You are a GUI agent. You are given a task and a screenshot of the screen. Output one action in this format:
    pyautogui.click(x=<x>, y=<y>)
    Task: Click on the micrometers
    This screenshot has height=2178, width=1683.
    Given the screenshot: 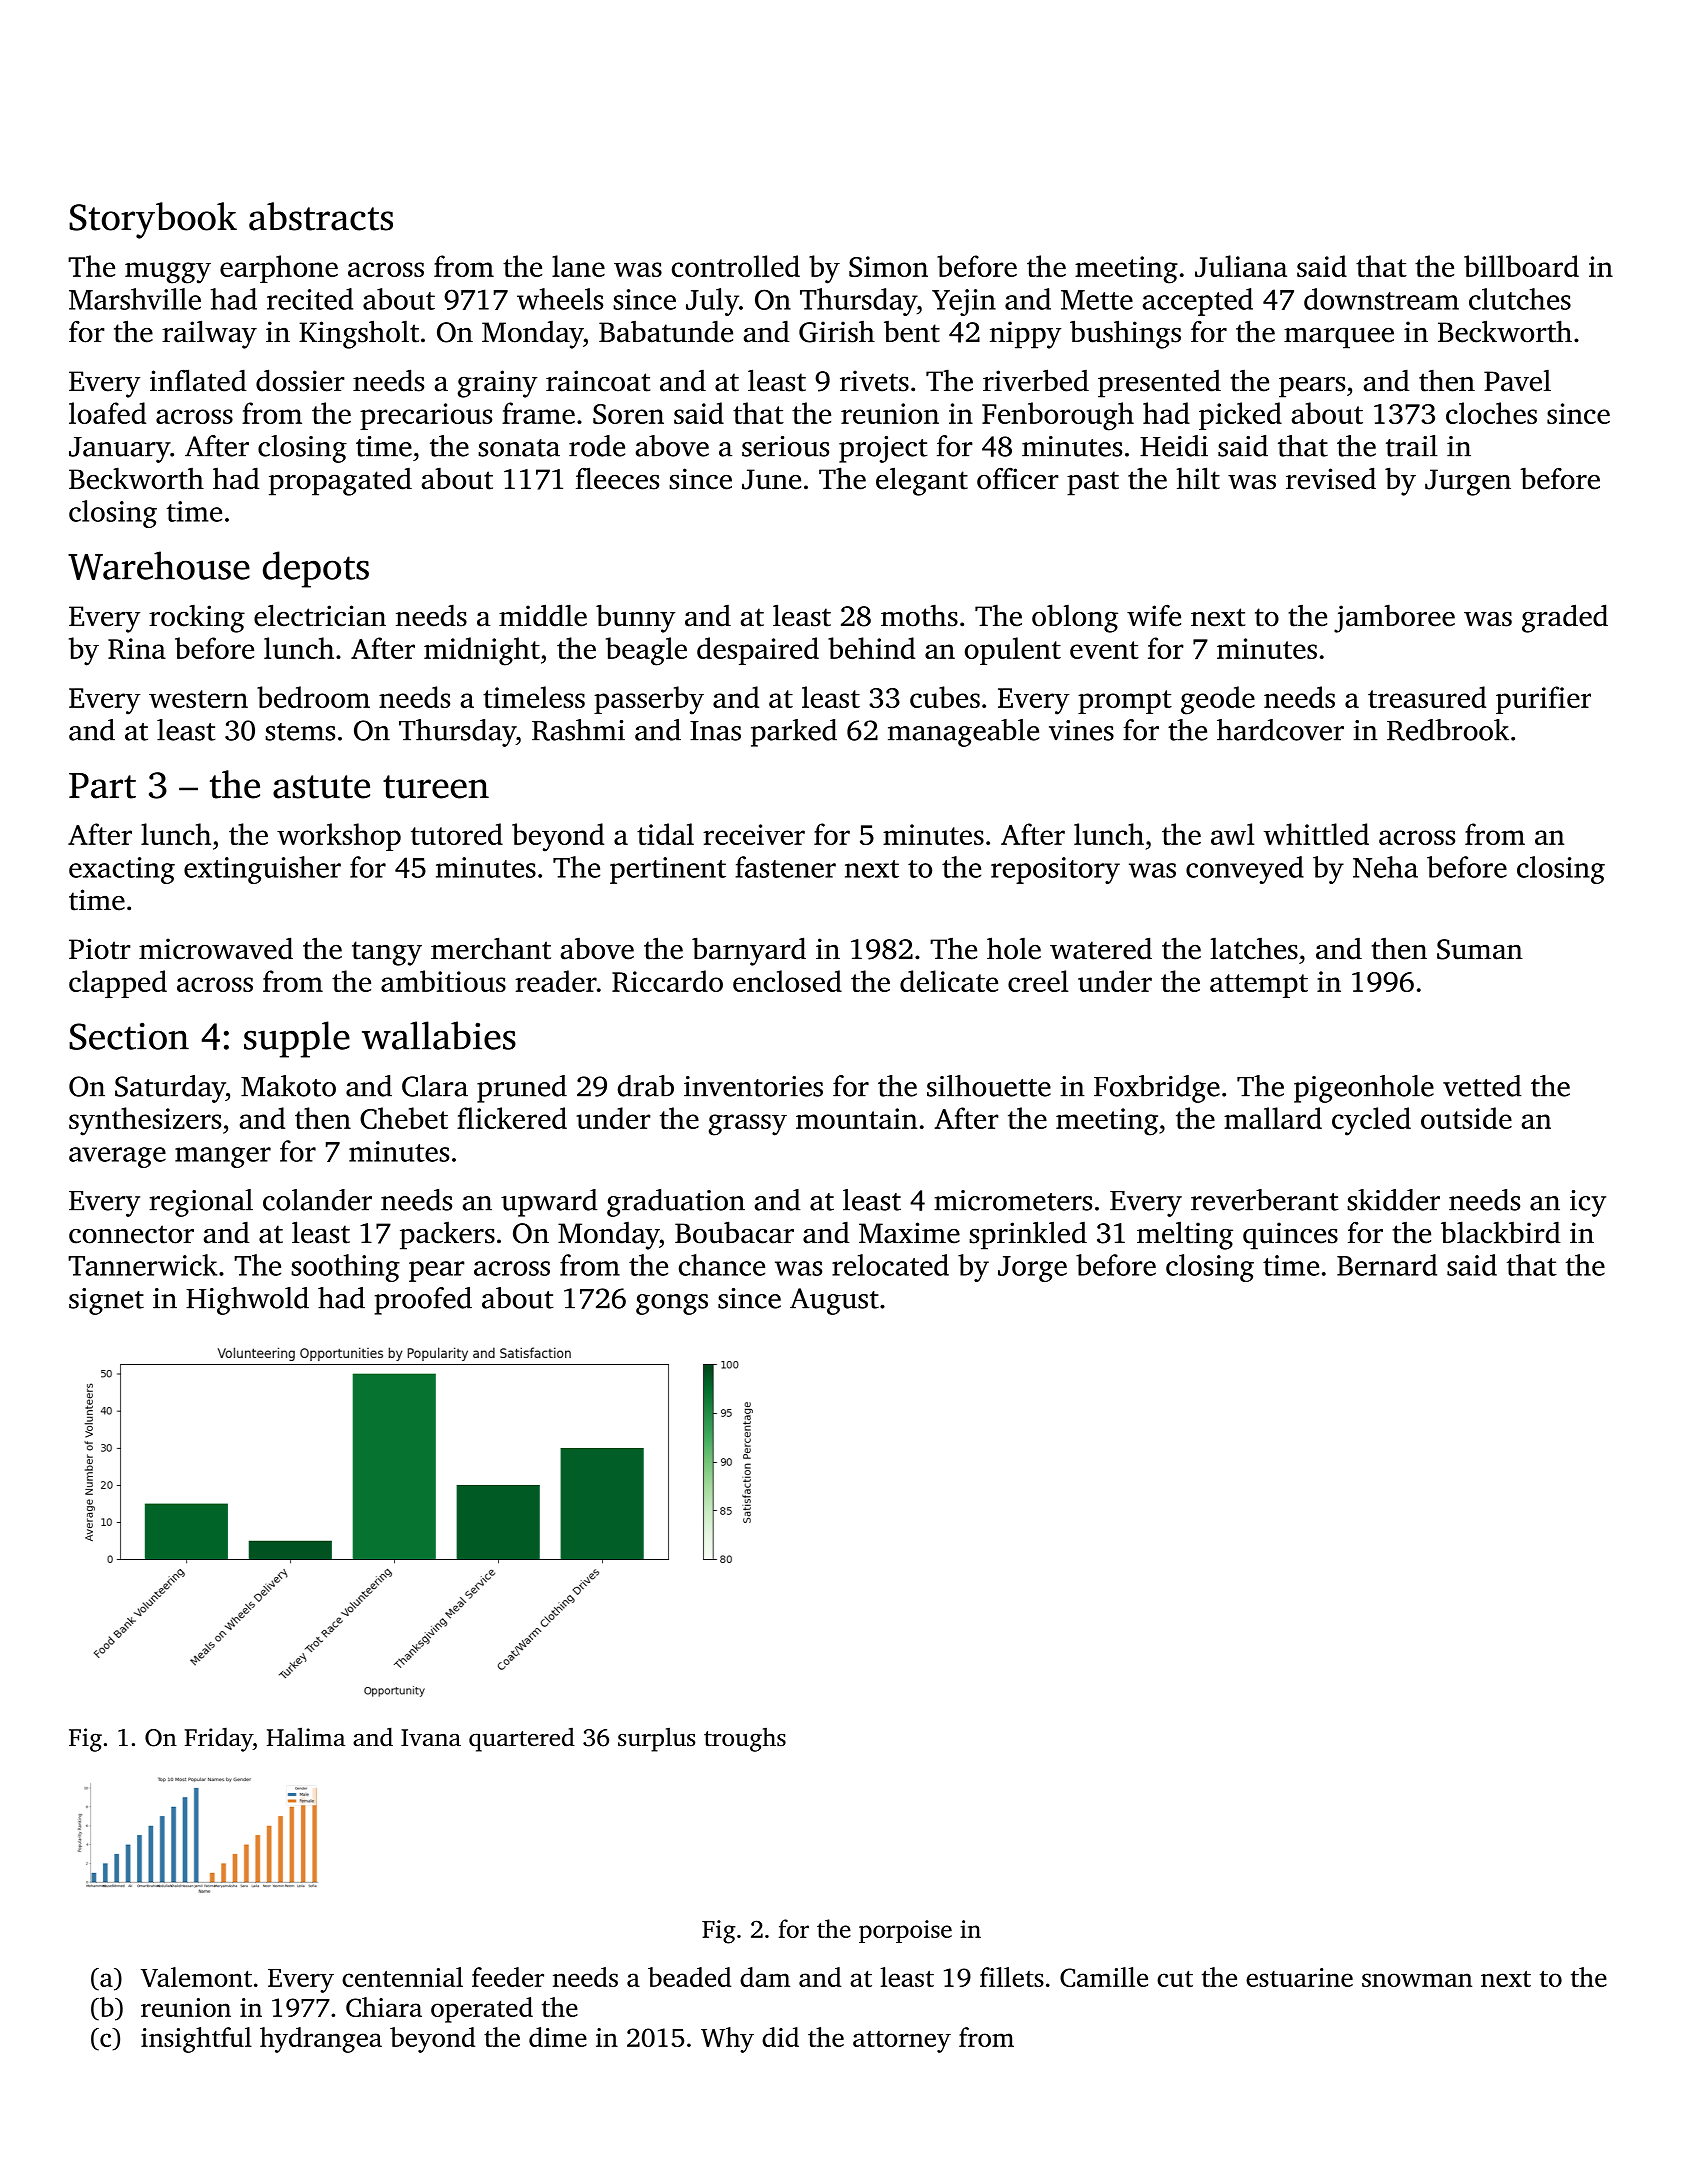 What is the action you would take?
    pyautogui.click(x=1013, y=1200)
